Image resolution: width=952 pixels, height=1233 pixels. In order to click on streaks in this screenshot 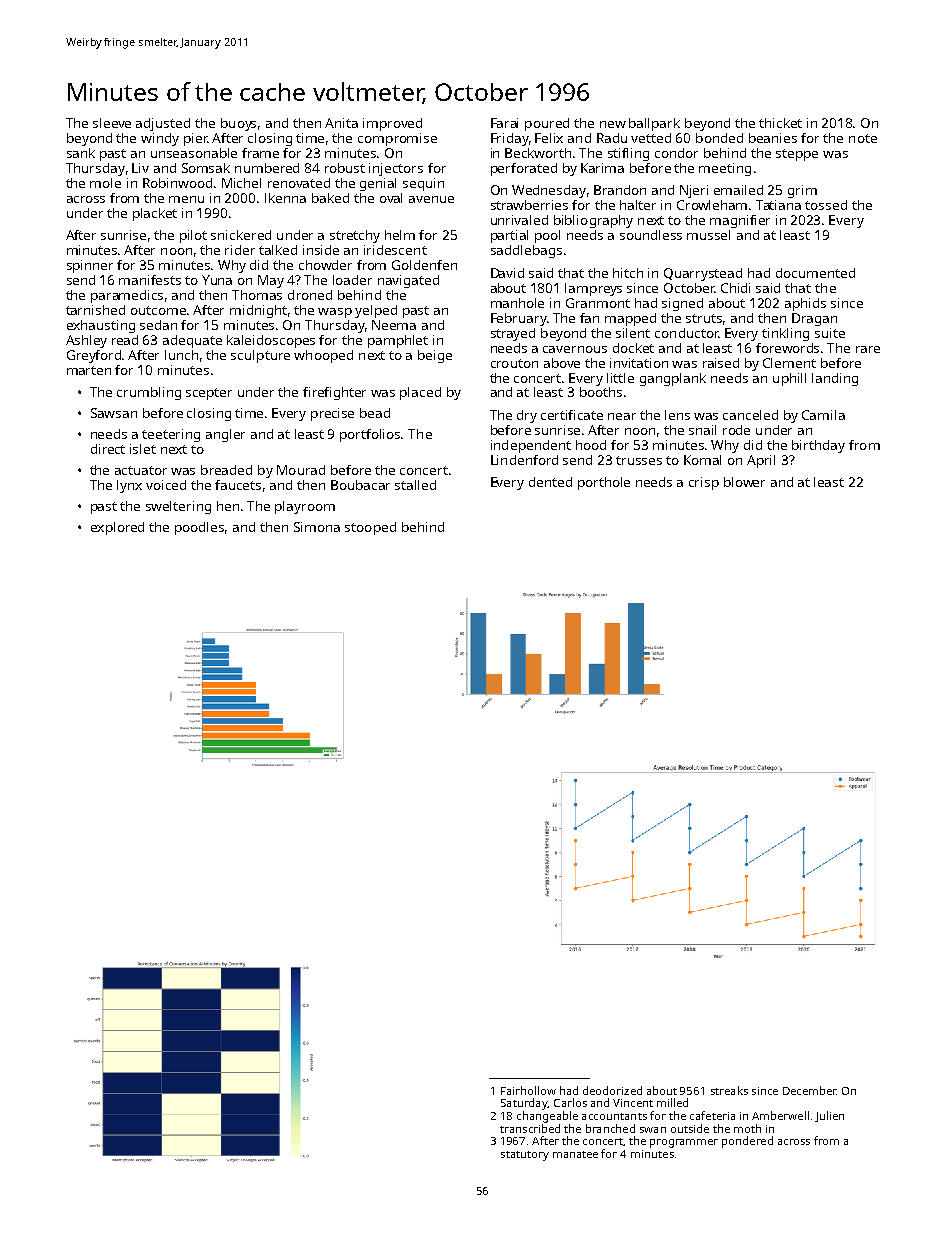, I will do `click(729, 1090)`.
